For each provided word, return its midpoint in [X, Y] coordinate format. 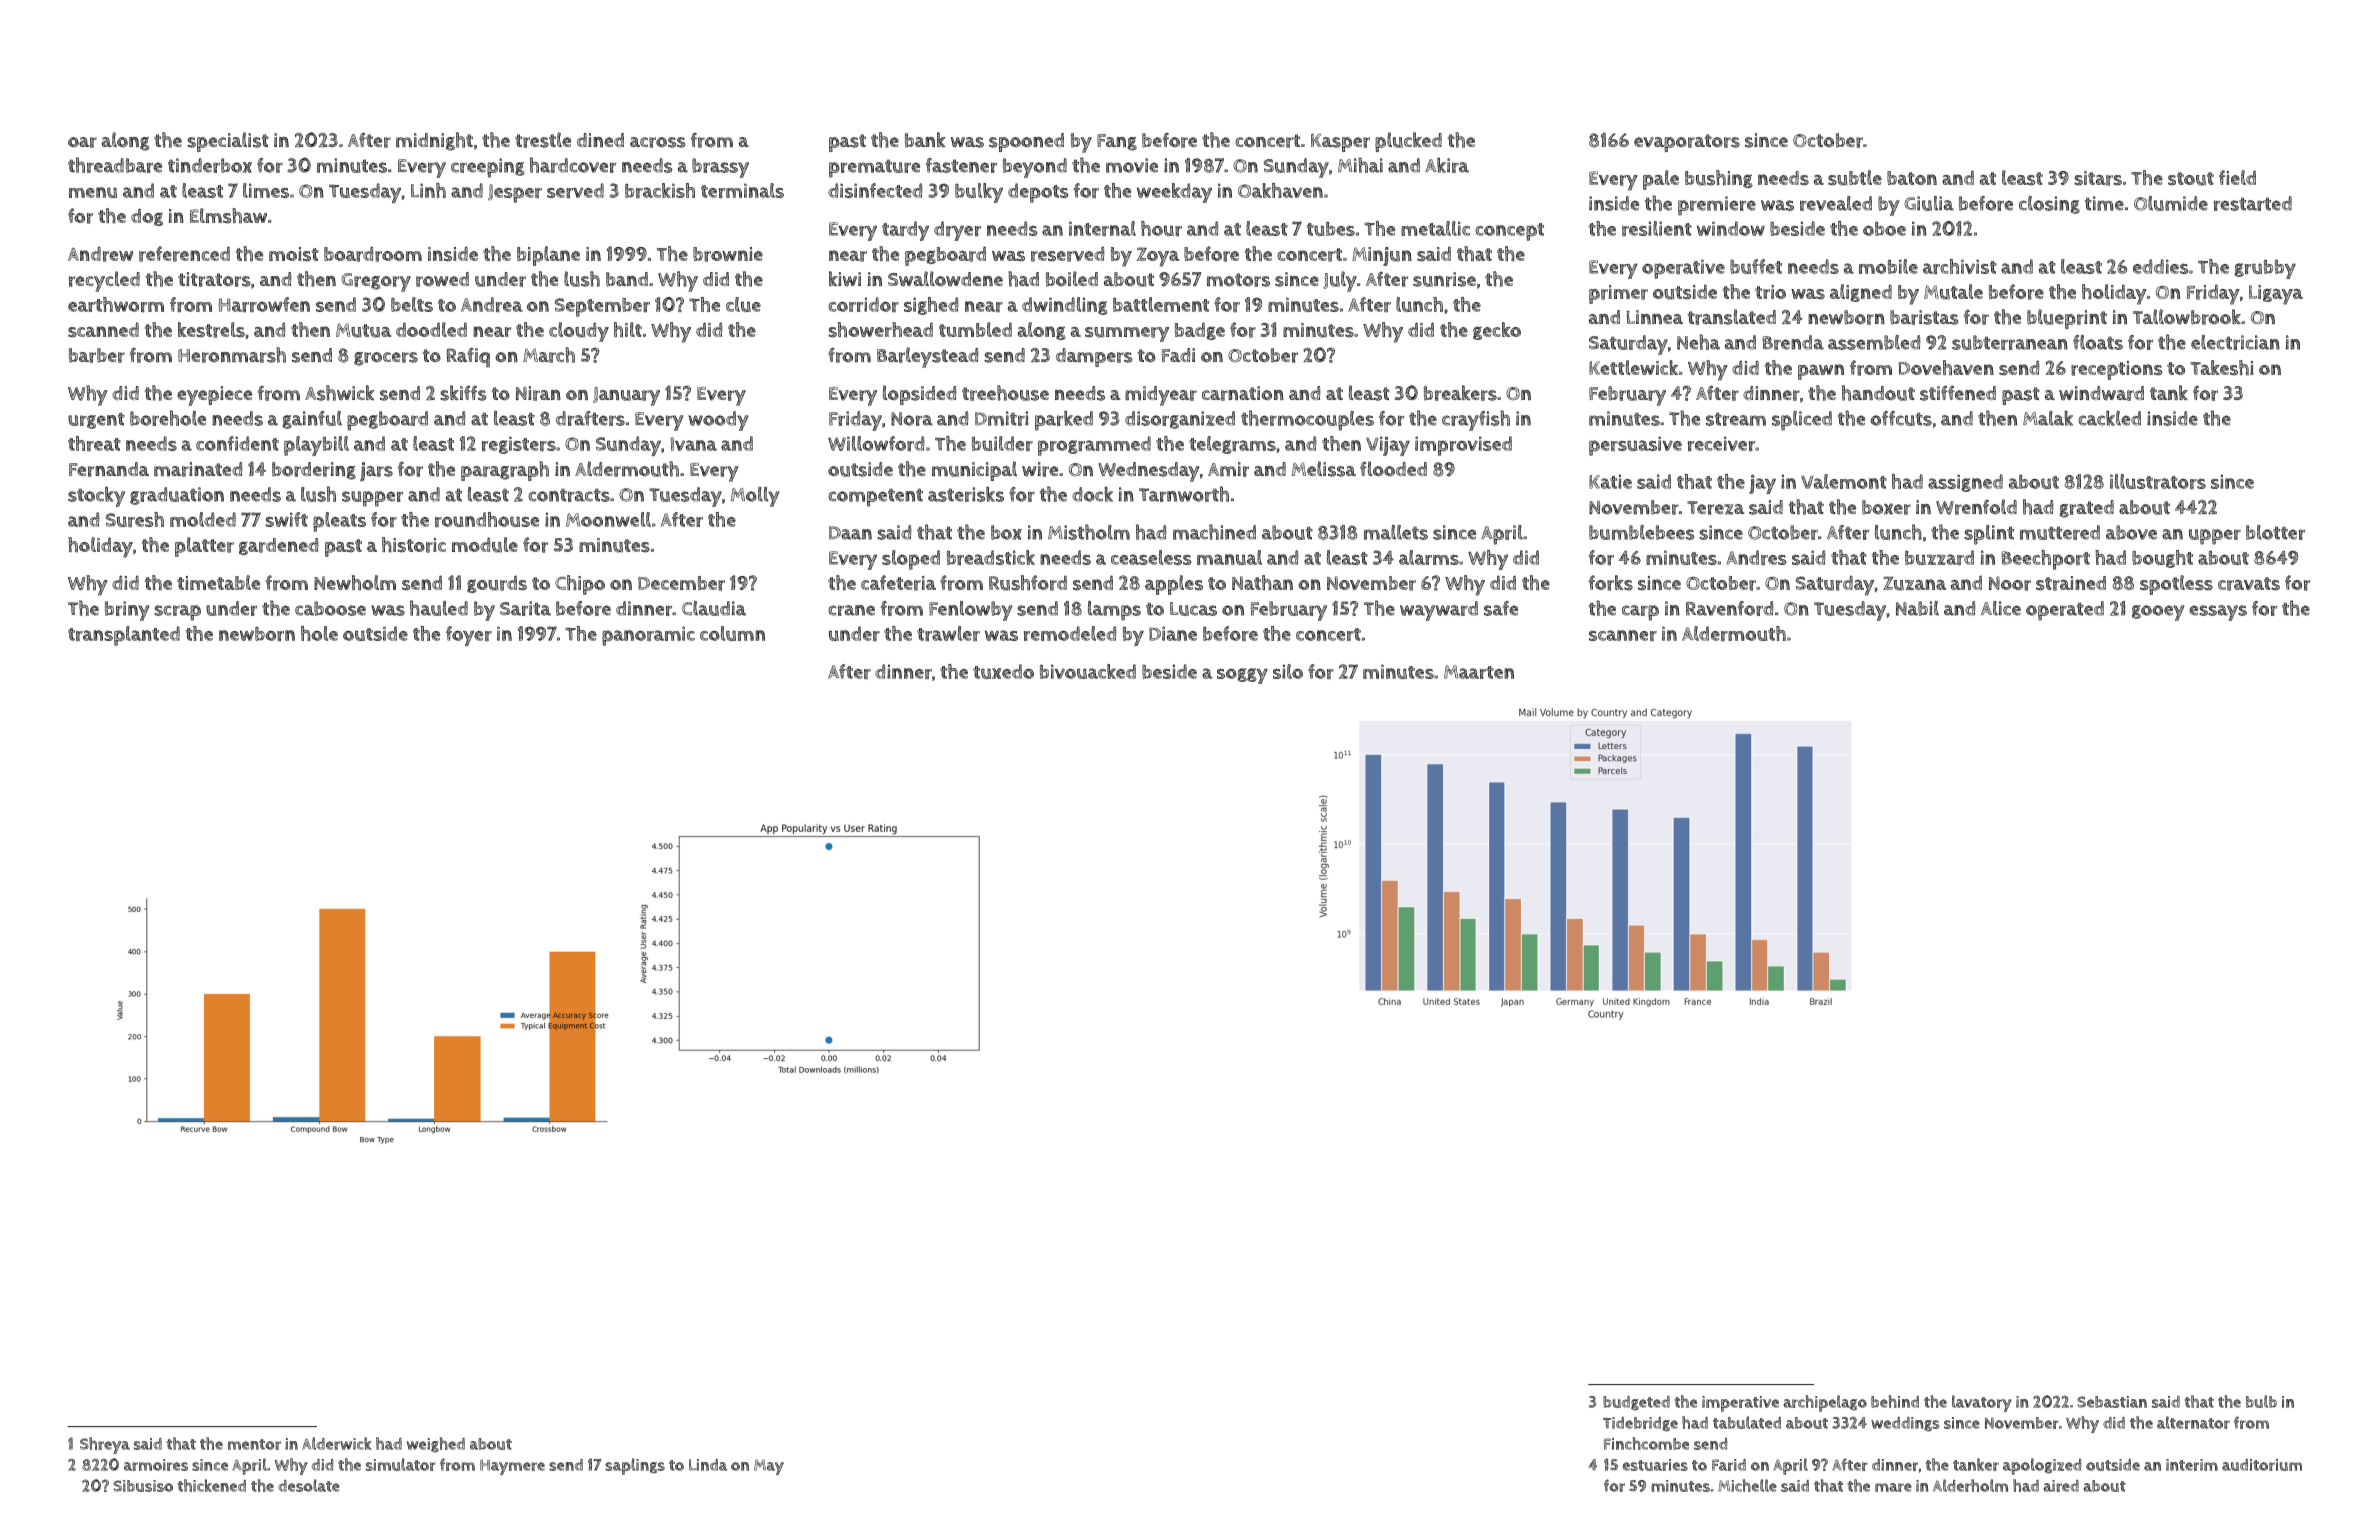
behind [1895, 1401]
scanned [103, 330]
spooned [1026, 142]
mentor [254, 1444]
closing [2049, 205]
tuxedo [1003, 671]
